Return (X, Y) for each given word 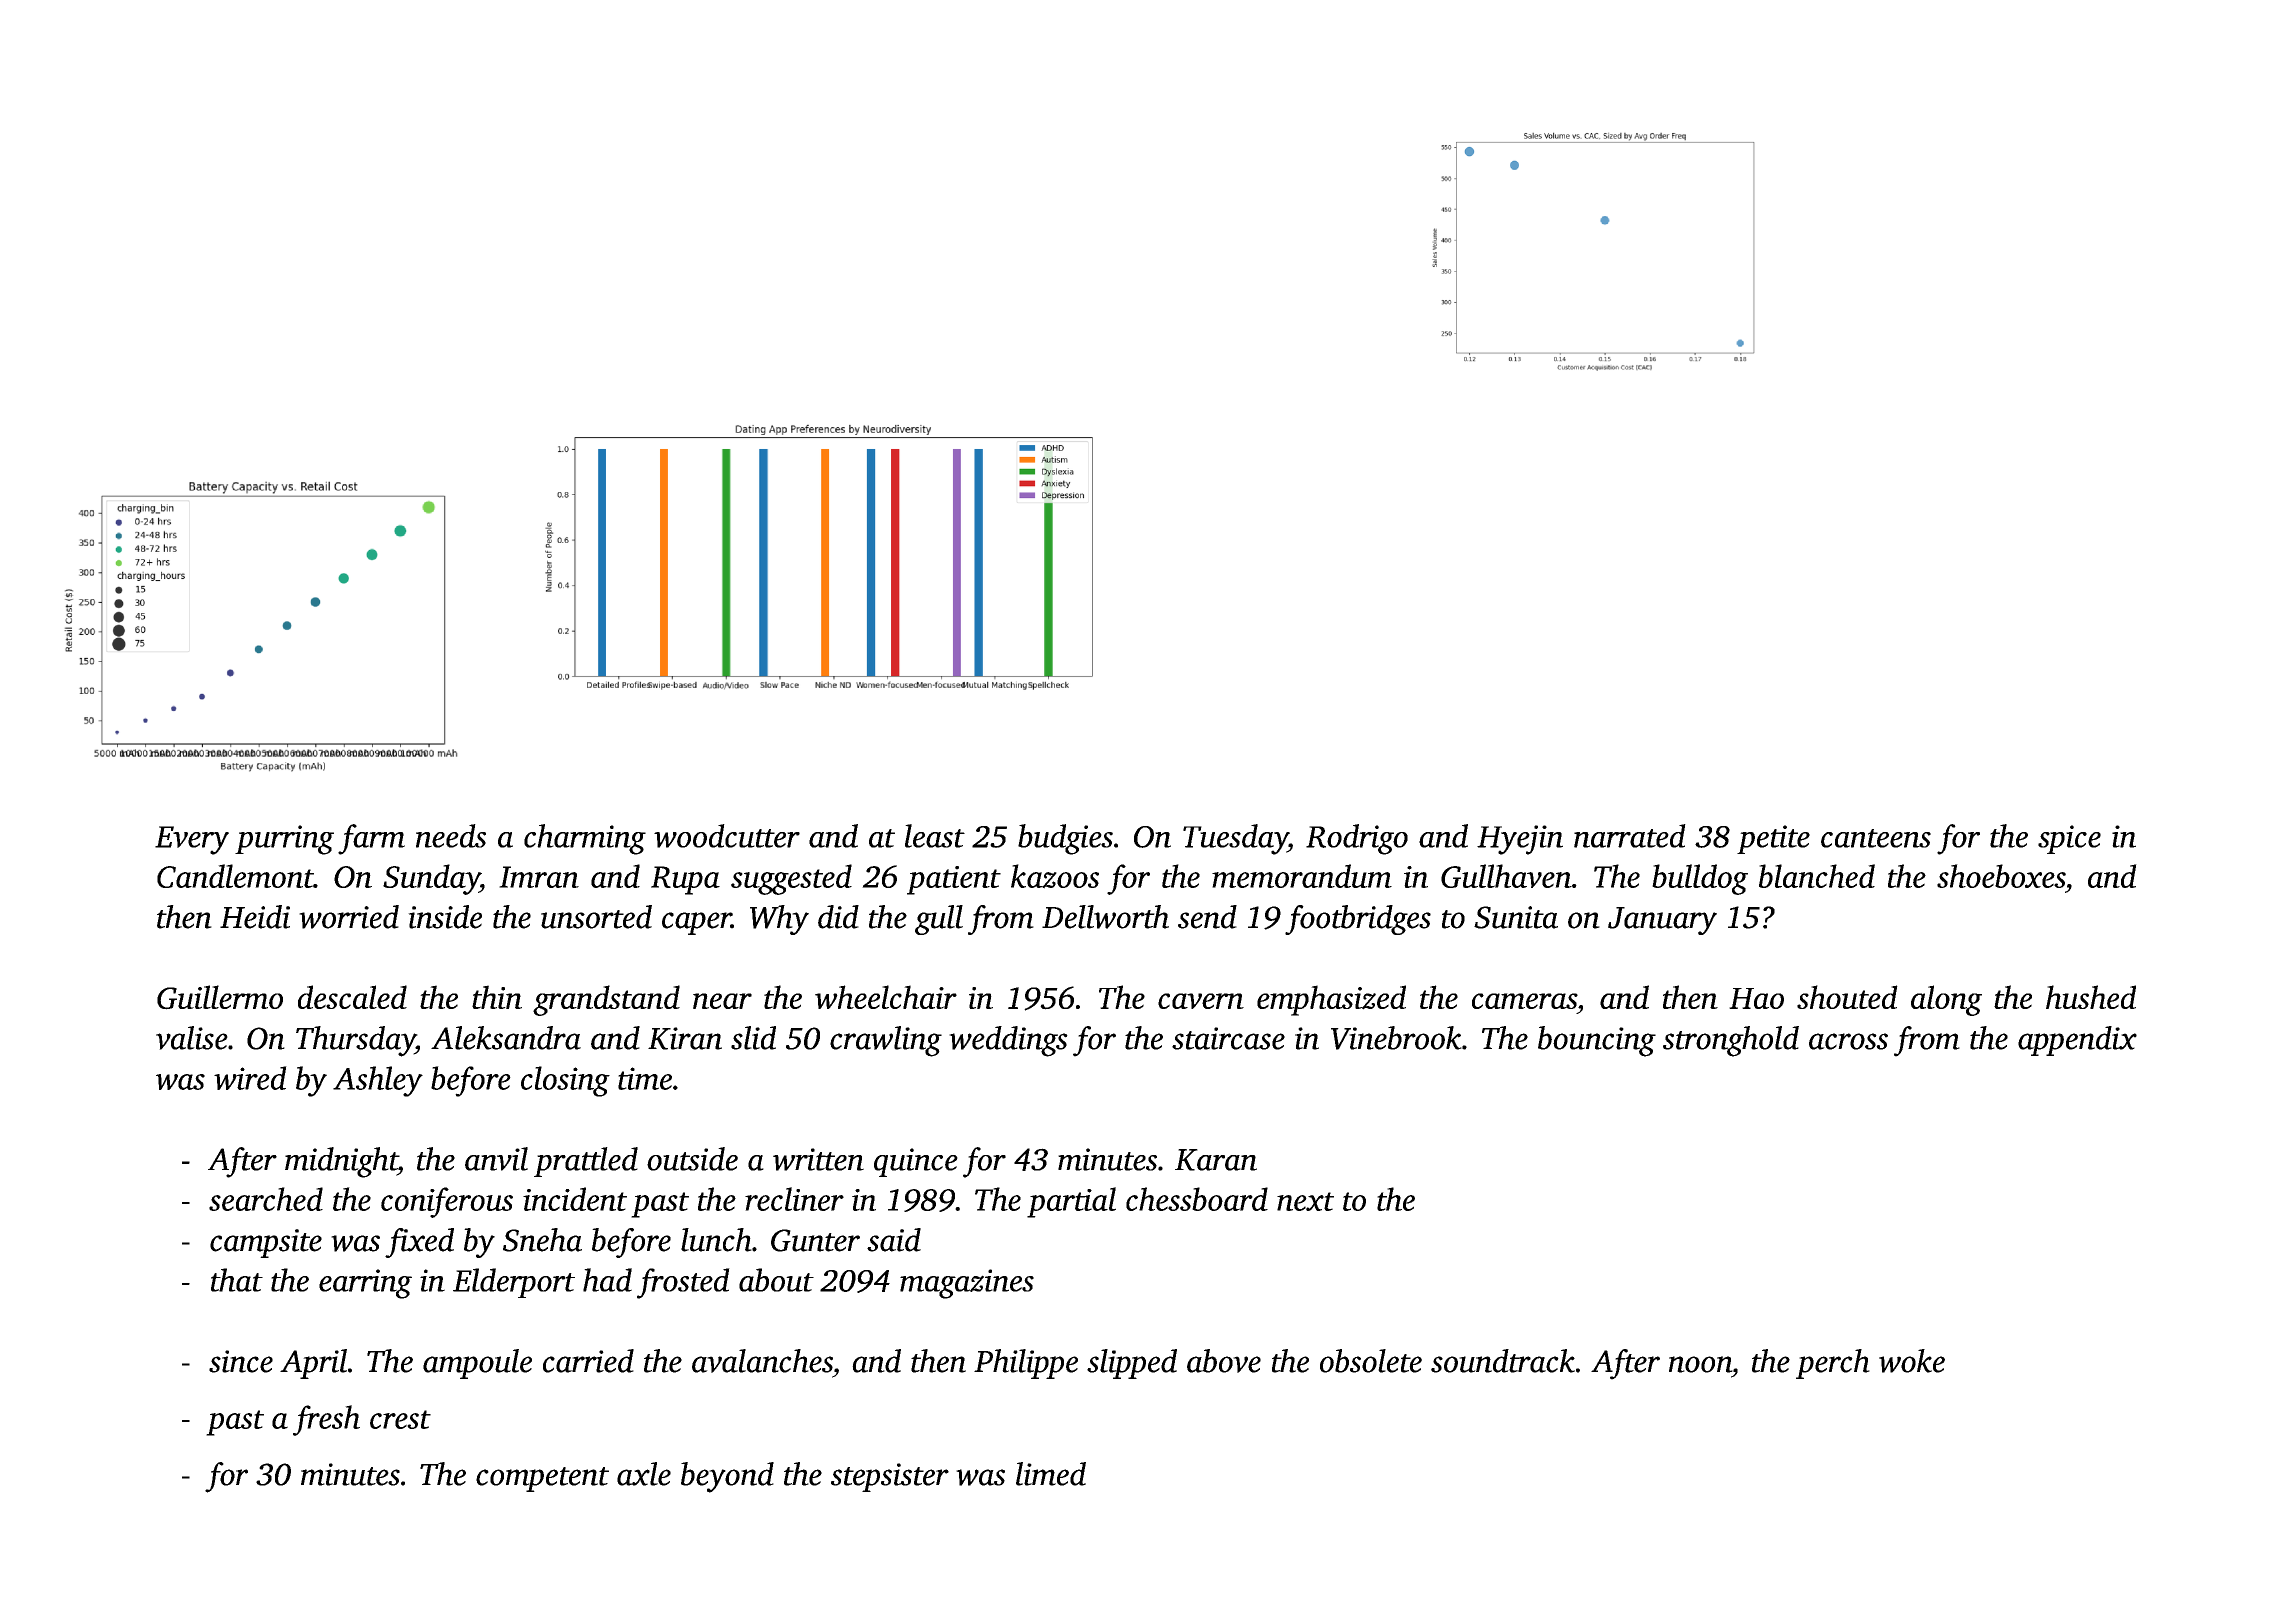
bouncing (1597, 1041)
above (1224, 1361)
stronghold (1731, 1041)
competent (542, 1479)
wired (250, 1078)
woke (1912, 1361)
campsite (266, 1243)
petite (1773, 839)
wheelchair (886, 997)
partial (1071, 1202)
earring (365, 1284)
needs (451, 836)
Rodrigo (1357, 839)
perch (1833, 1364)
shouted (1847, 997)
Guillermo (220, 997)
